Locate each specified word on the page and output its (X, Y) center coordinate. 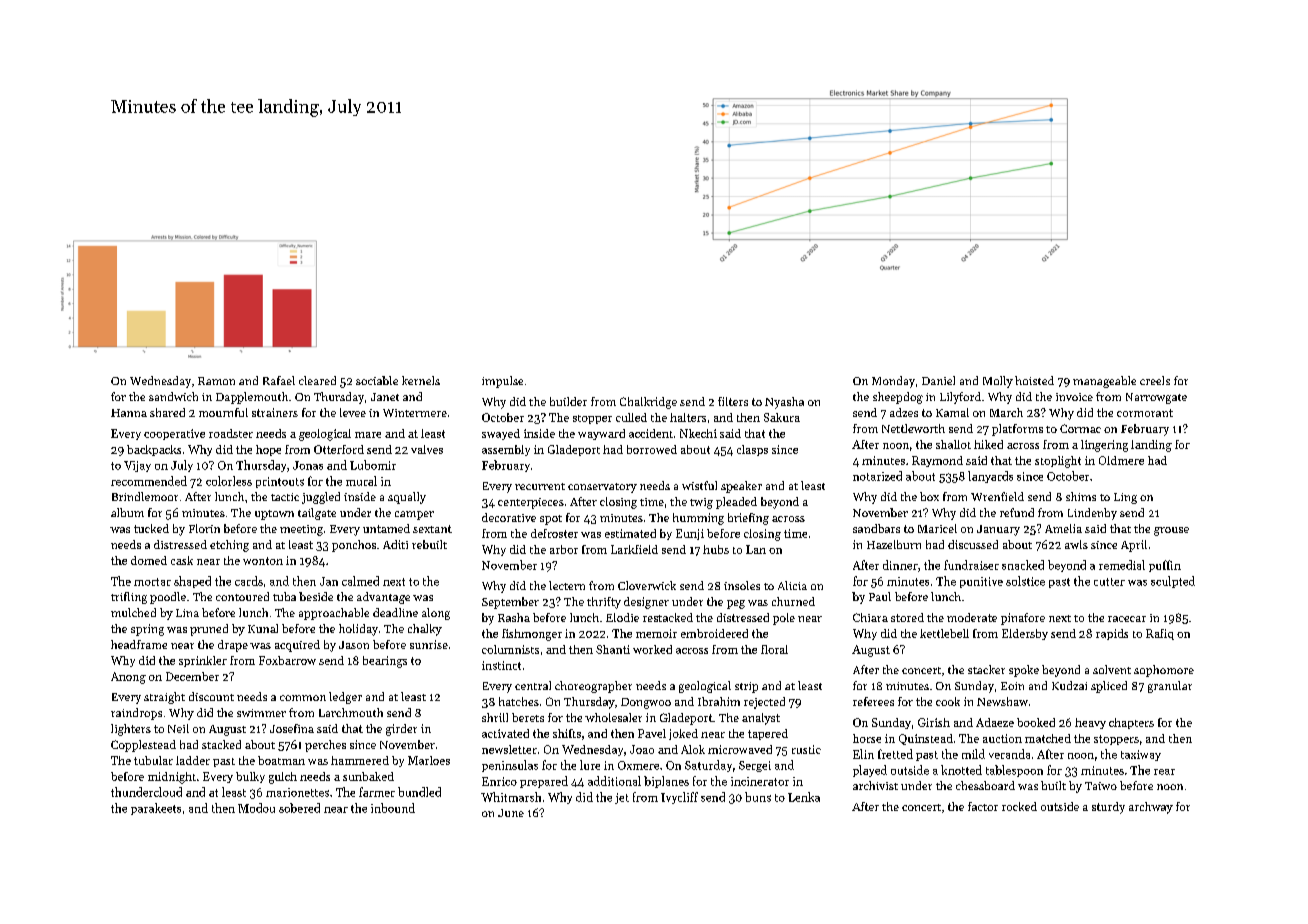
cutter (1109, 582)
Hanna (129, 413)
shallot (953, 444)
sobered (299, 808)
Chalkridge (648, 403)
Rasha (514, 617)
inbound (393, 808)
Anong (128, 678)
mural (361, 481)
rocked (1019, 806)
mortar (152, 582)
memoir (656, 633)
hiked (988, 444)
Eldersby (1025, 634)
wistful (699, 485)
